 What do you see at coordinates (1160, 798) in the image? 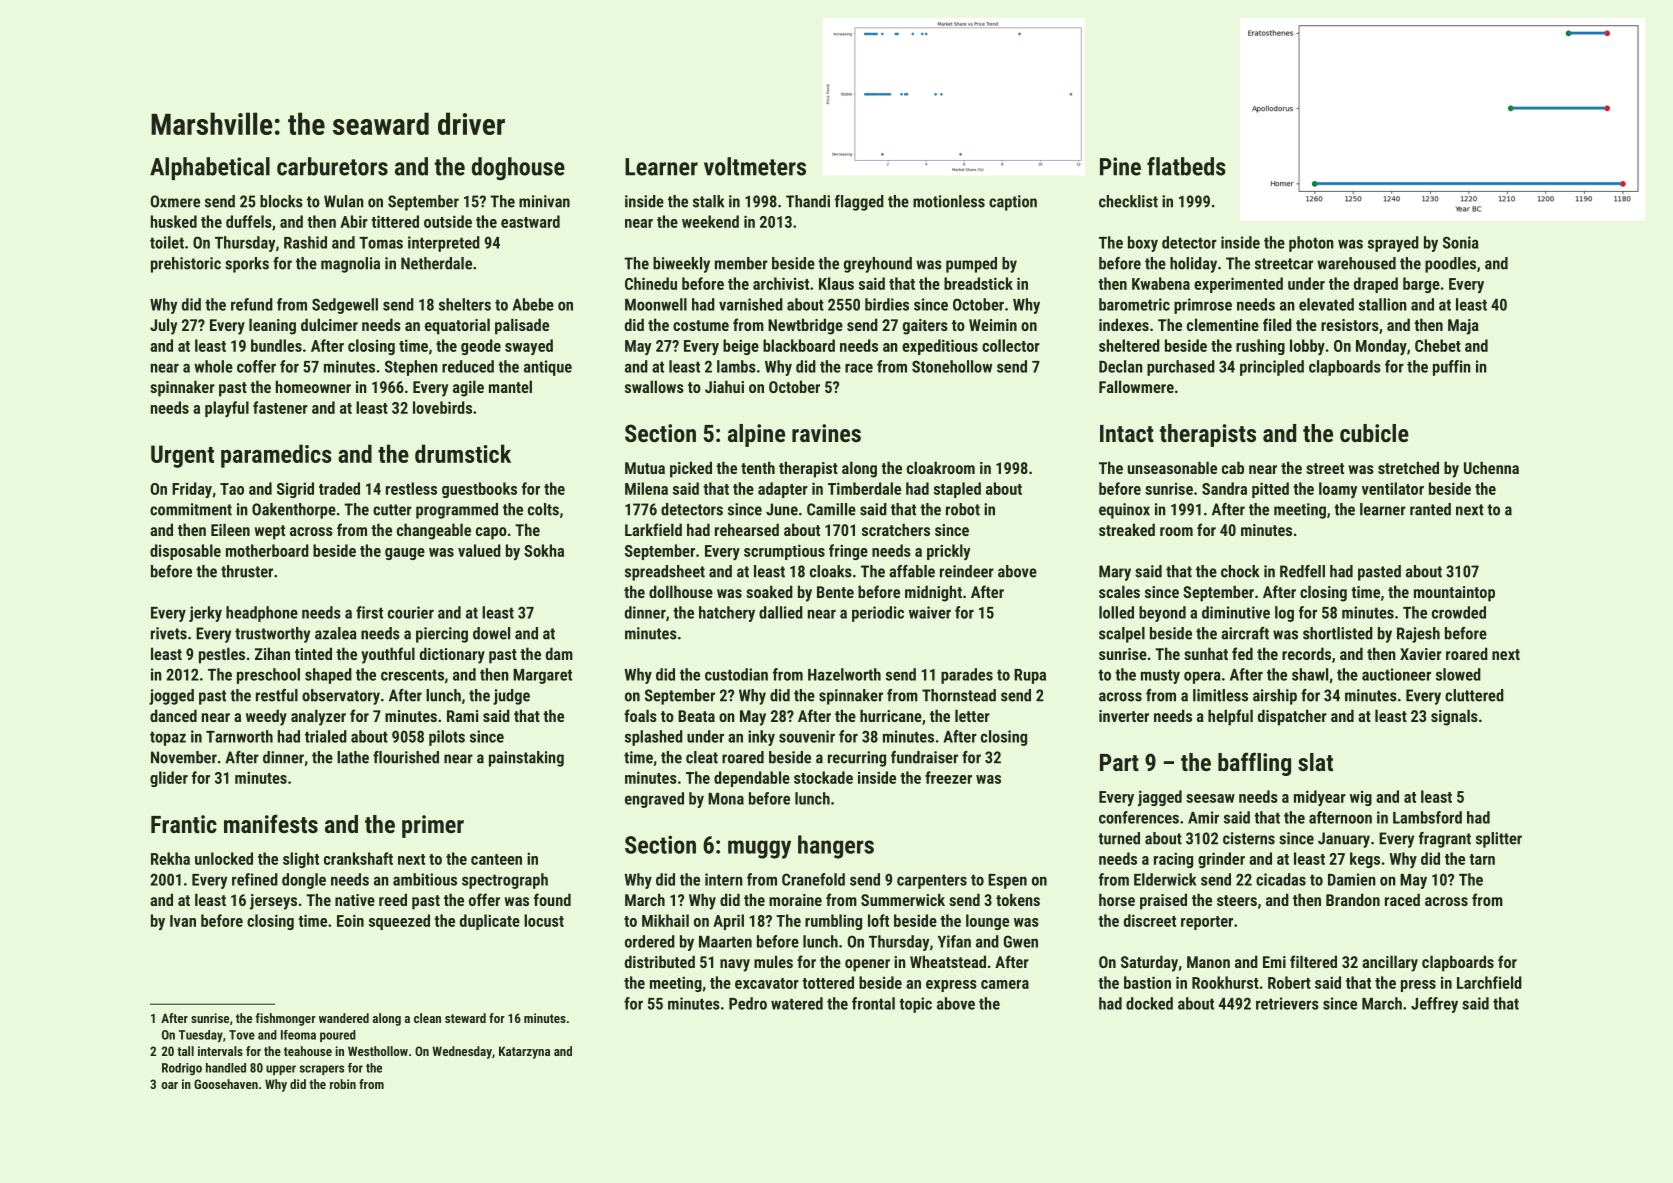
I see `jagged` at bounding box center [1160, 798].
